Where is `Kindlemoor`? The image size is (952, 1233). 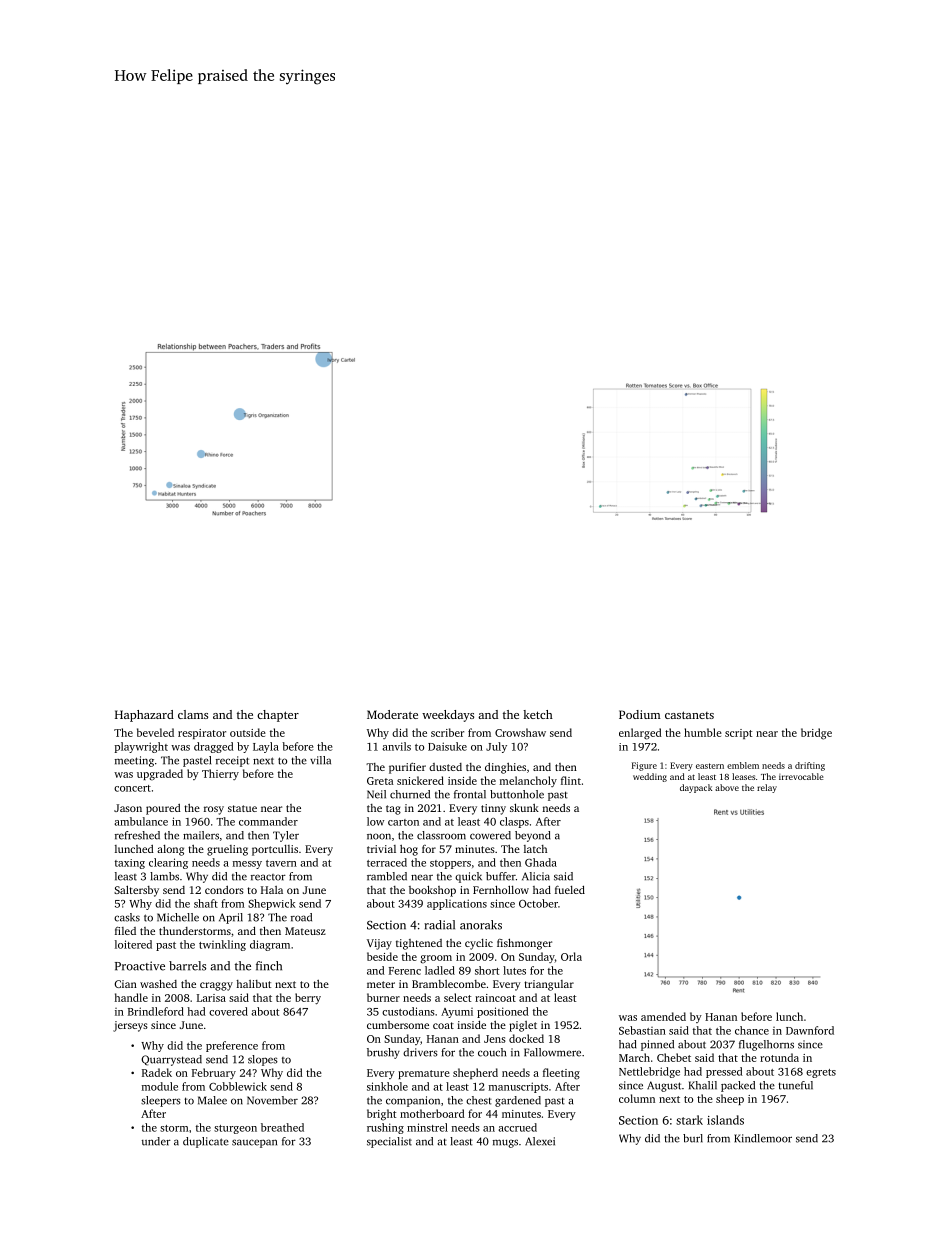 Kindlemoor is located at coordinates (763, 1138).
